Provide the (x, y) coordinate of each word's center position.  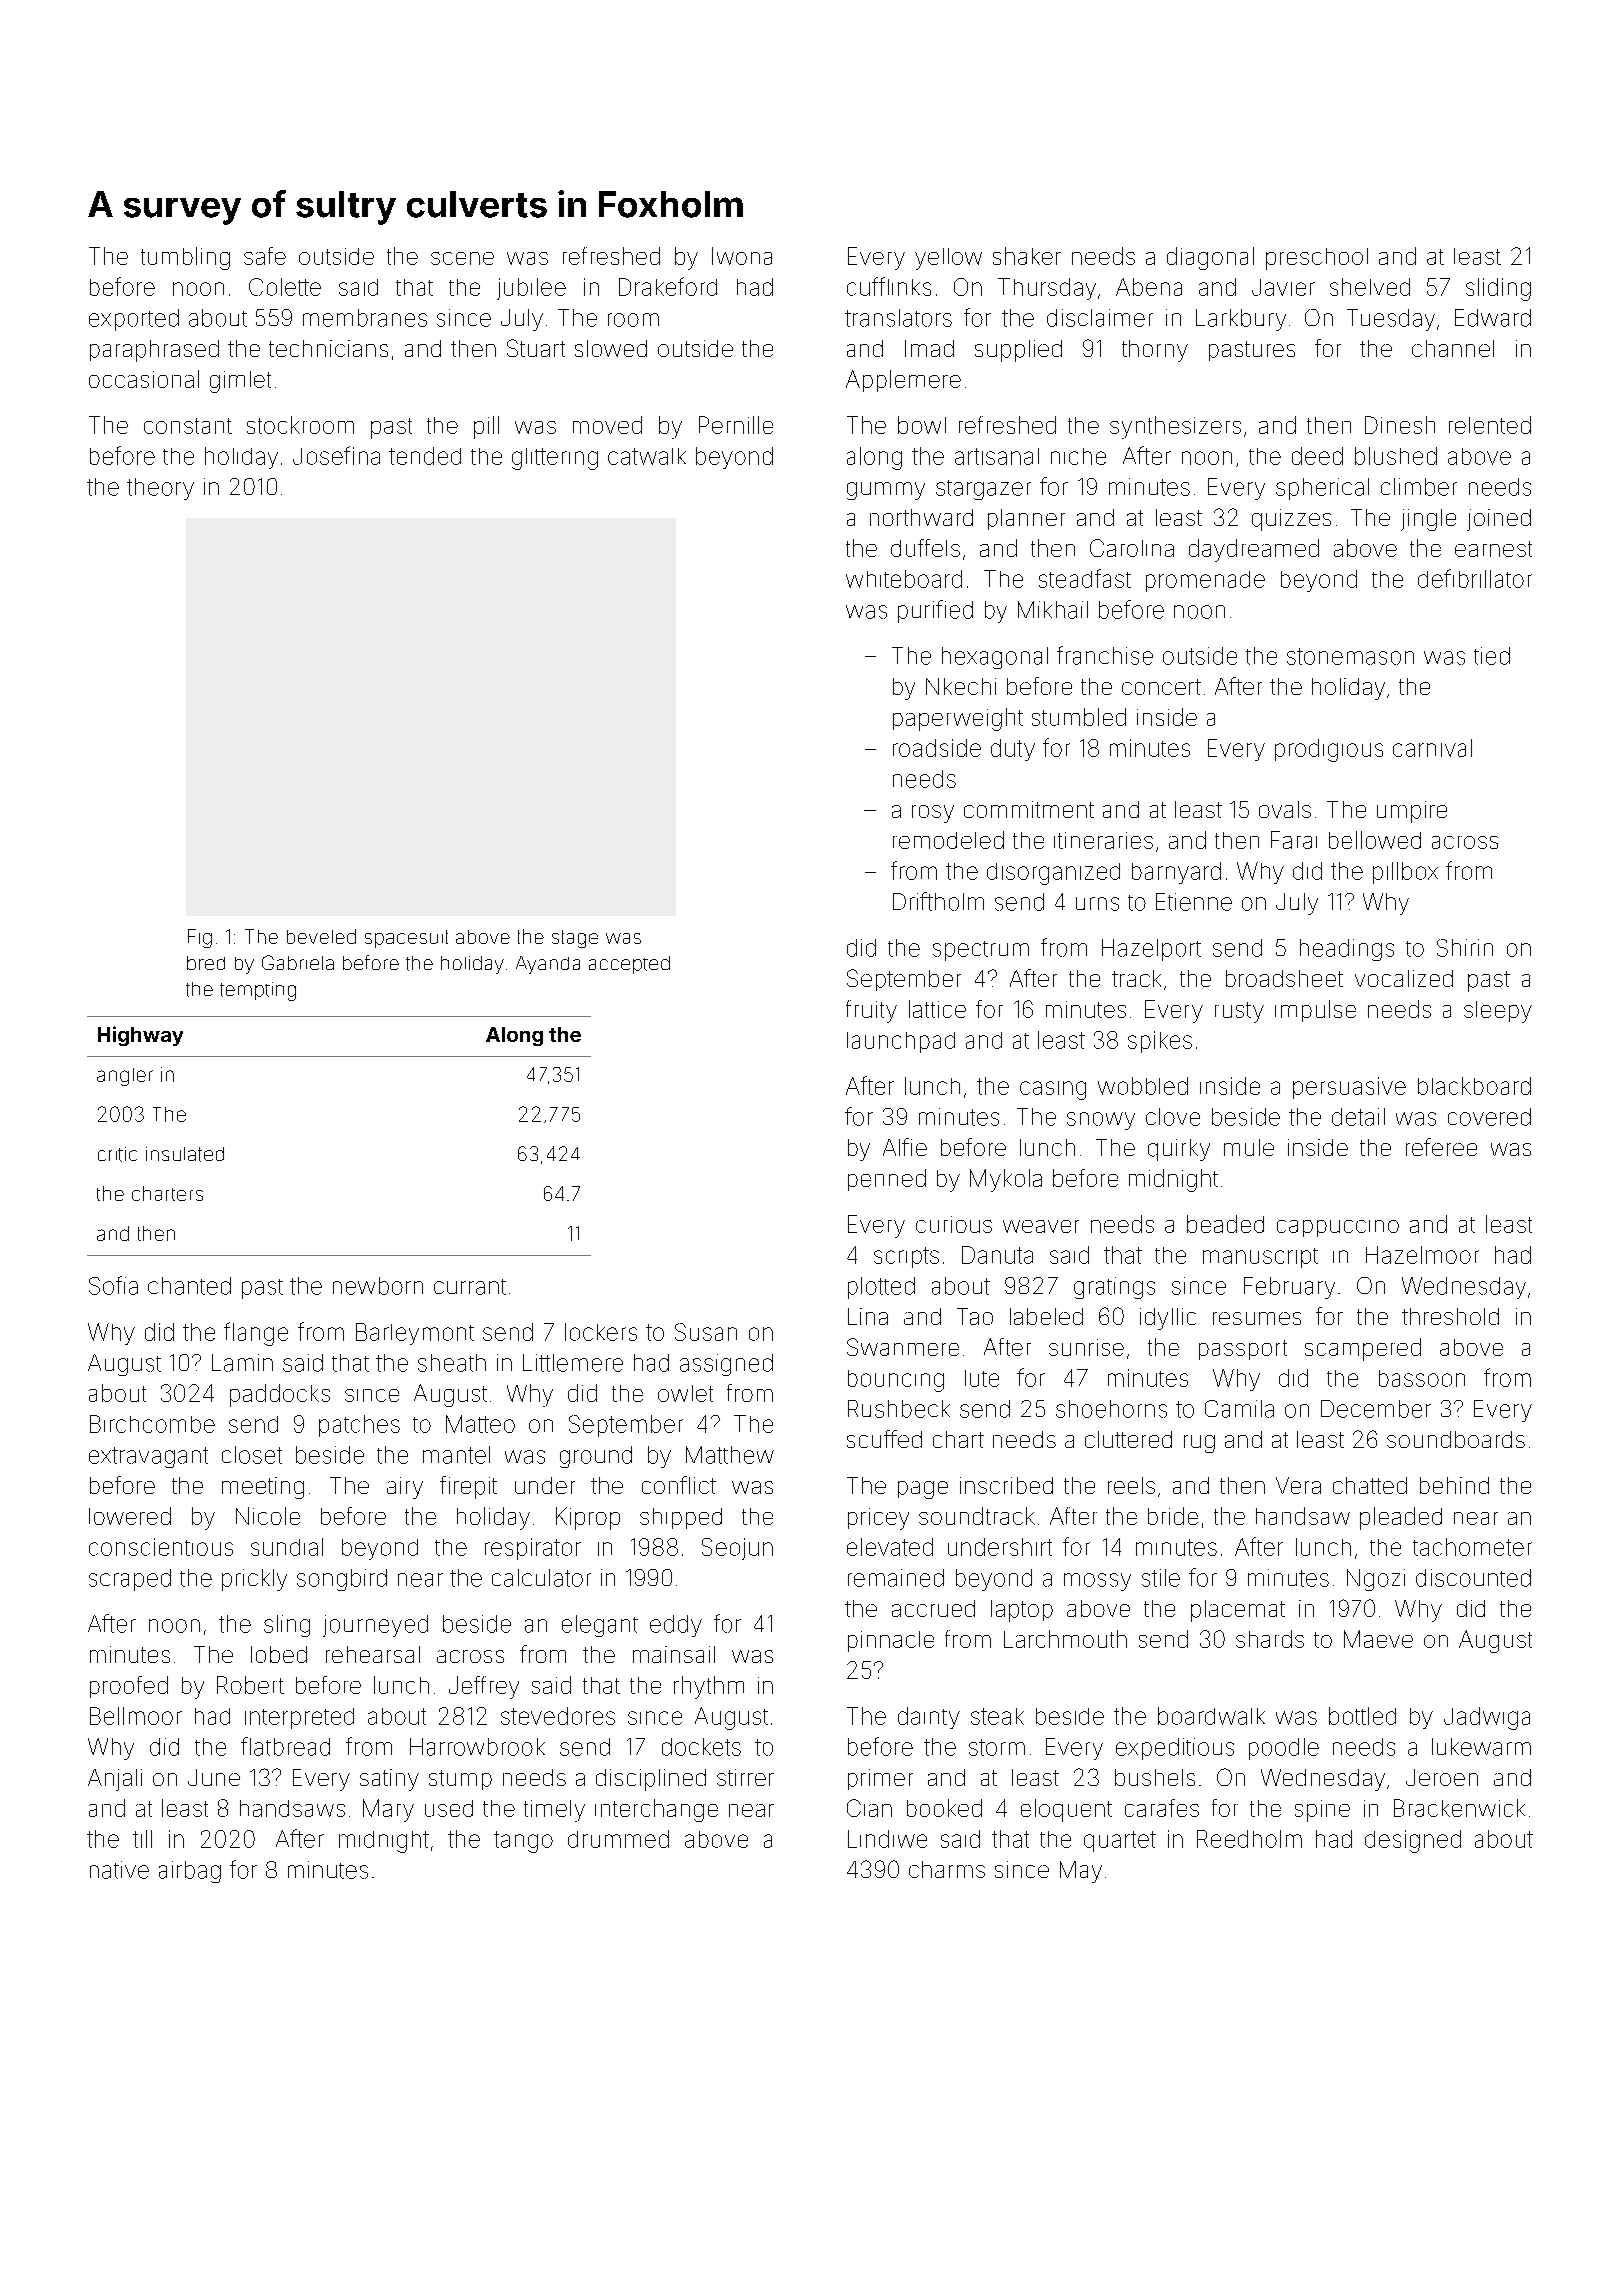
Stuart (536, 348)
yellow (948, 259)
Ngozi (1376, 1580)
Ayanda (548, 965)
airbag (190, 1872)
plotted (881, 1288)
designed (1413, 1841)
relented (1490, 425)
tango (523, 1842)
